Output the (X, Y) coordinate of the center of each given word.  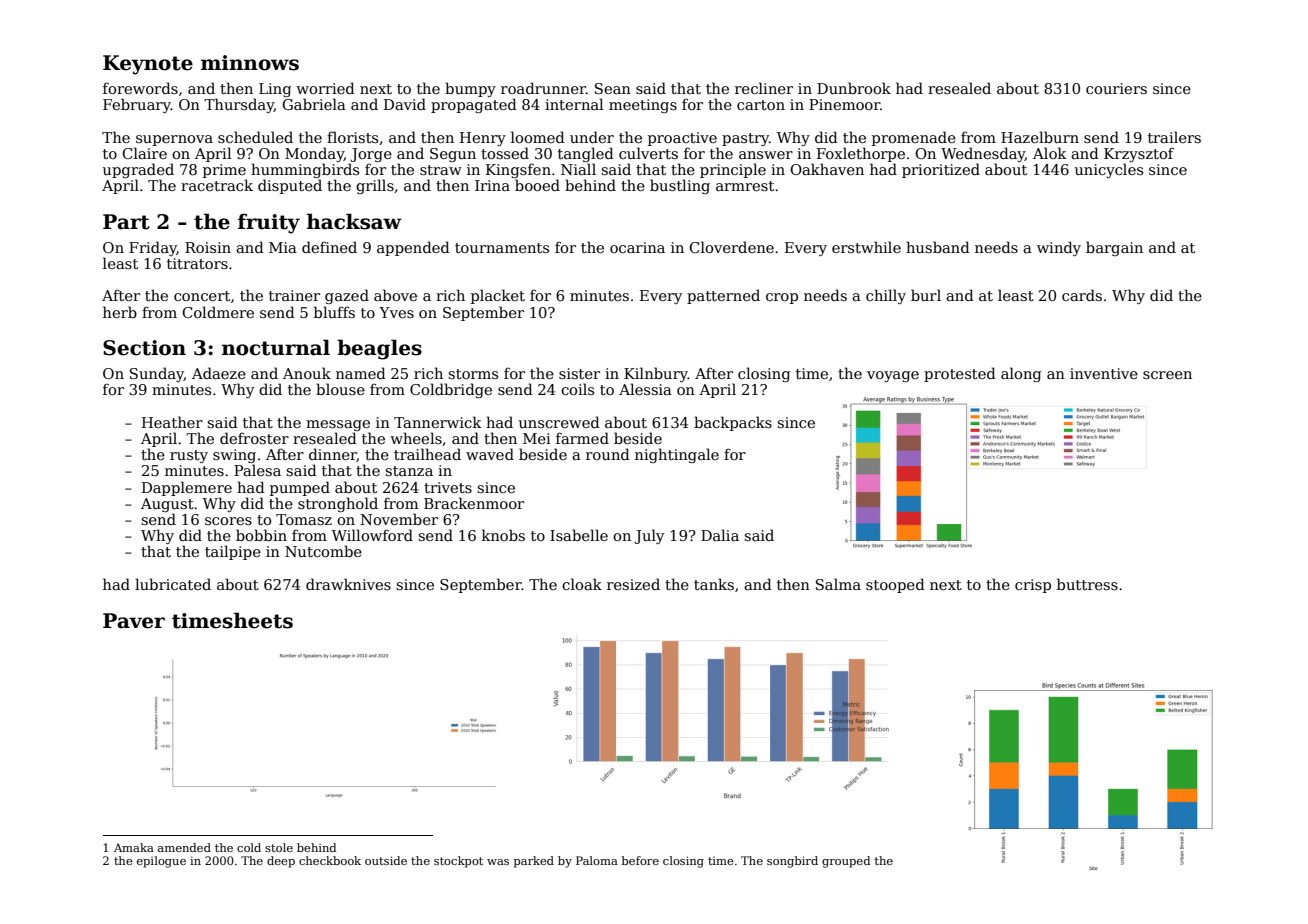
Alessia (645, 389)
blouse (340, 389)
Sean (613, 88)
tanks (714, 584)
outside (386, 860)
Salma (838, 584)
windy (1059, 248)
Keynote (148, 65)
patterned (723, 296)
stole (279, 847)
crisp (1033, 586)
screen (1167, 375)
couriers (1116, 88)
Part (126, 222)
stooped (895, 585)
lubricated (173, 584)
